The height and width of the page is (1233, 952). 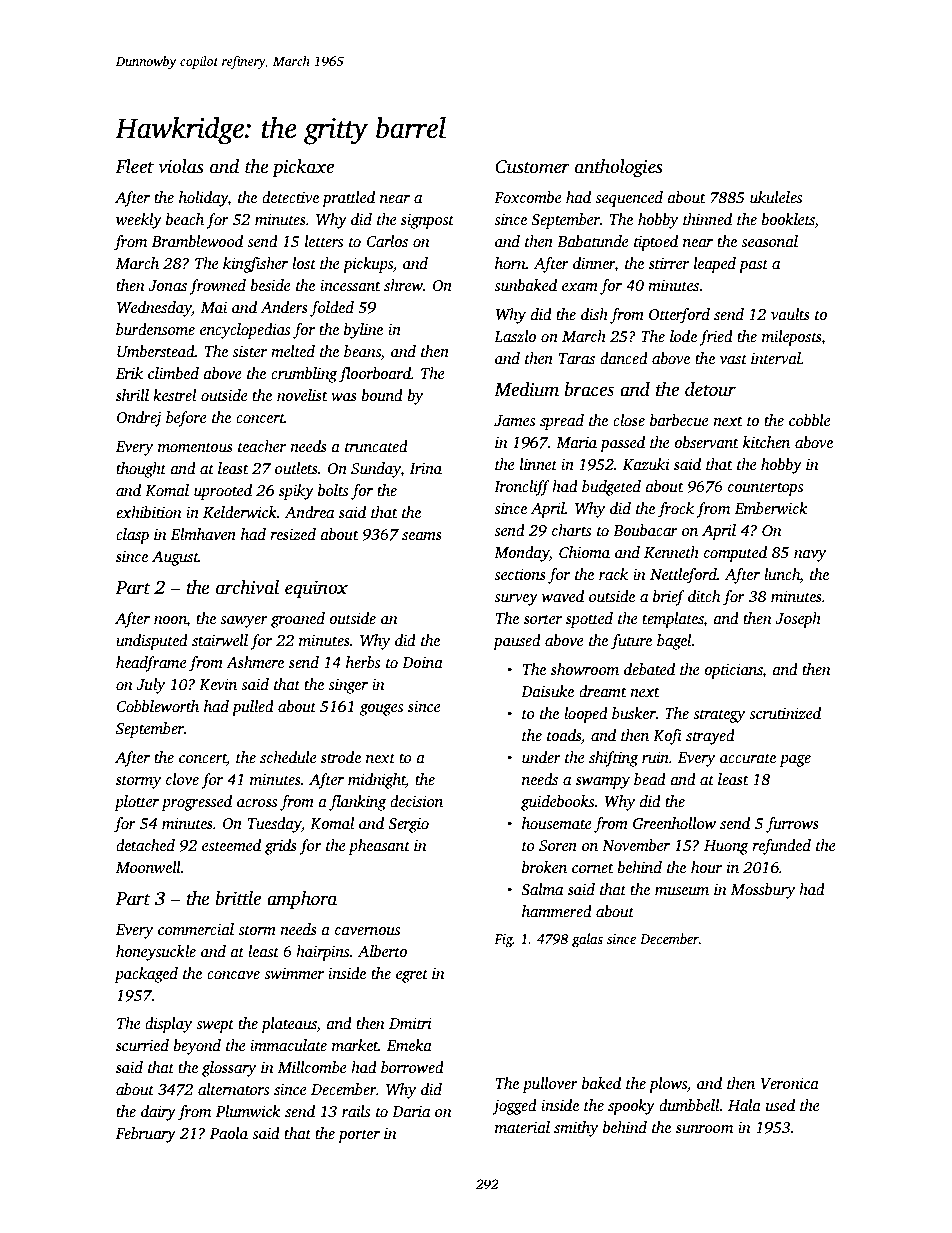 I want to click on schedule, so click(x=288, y=757).
